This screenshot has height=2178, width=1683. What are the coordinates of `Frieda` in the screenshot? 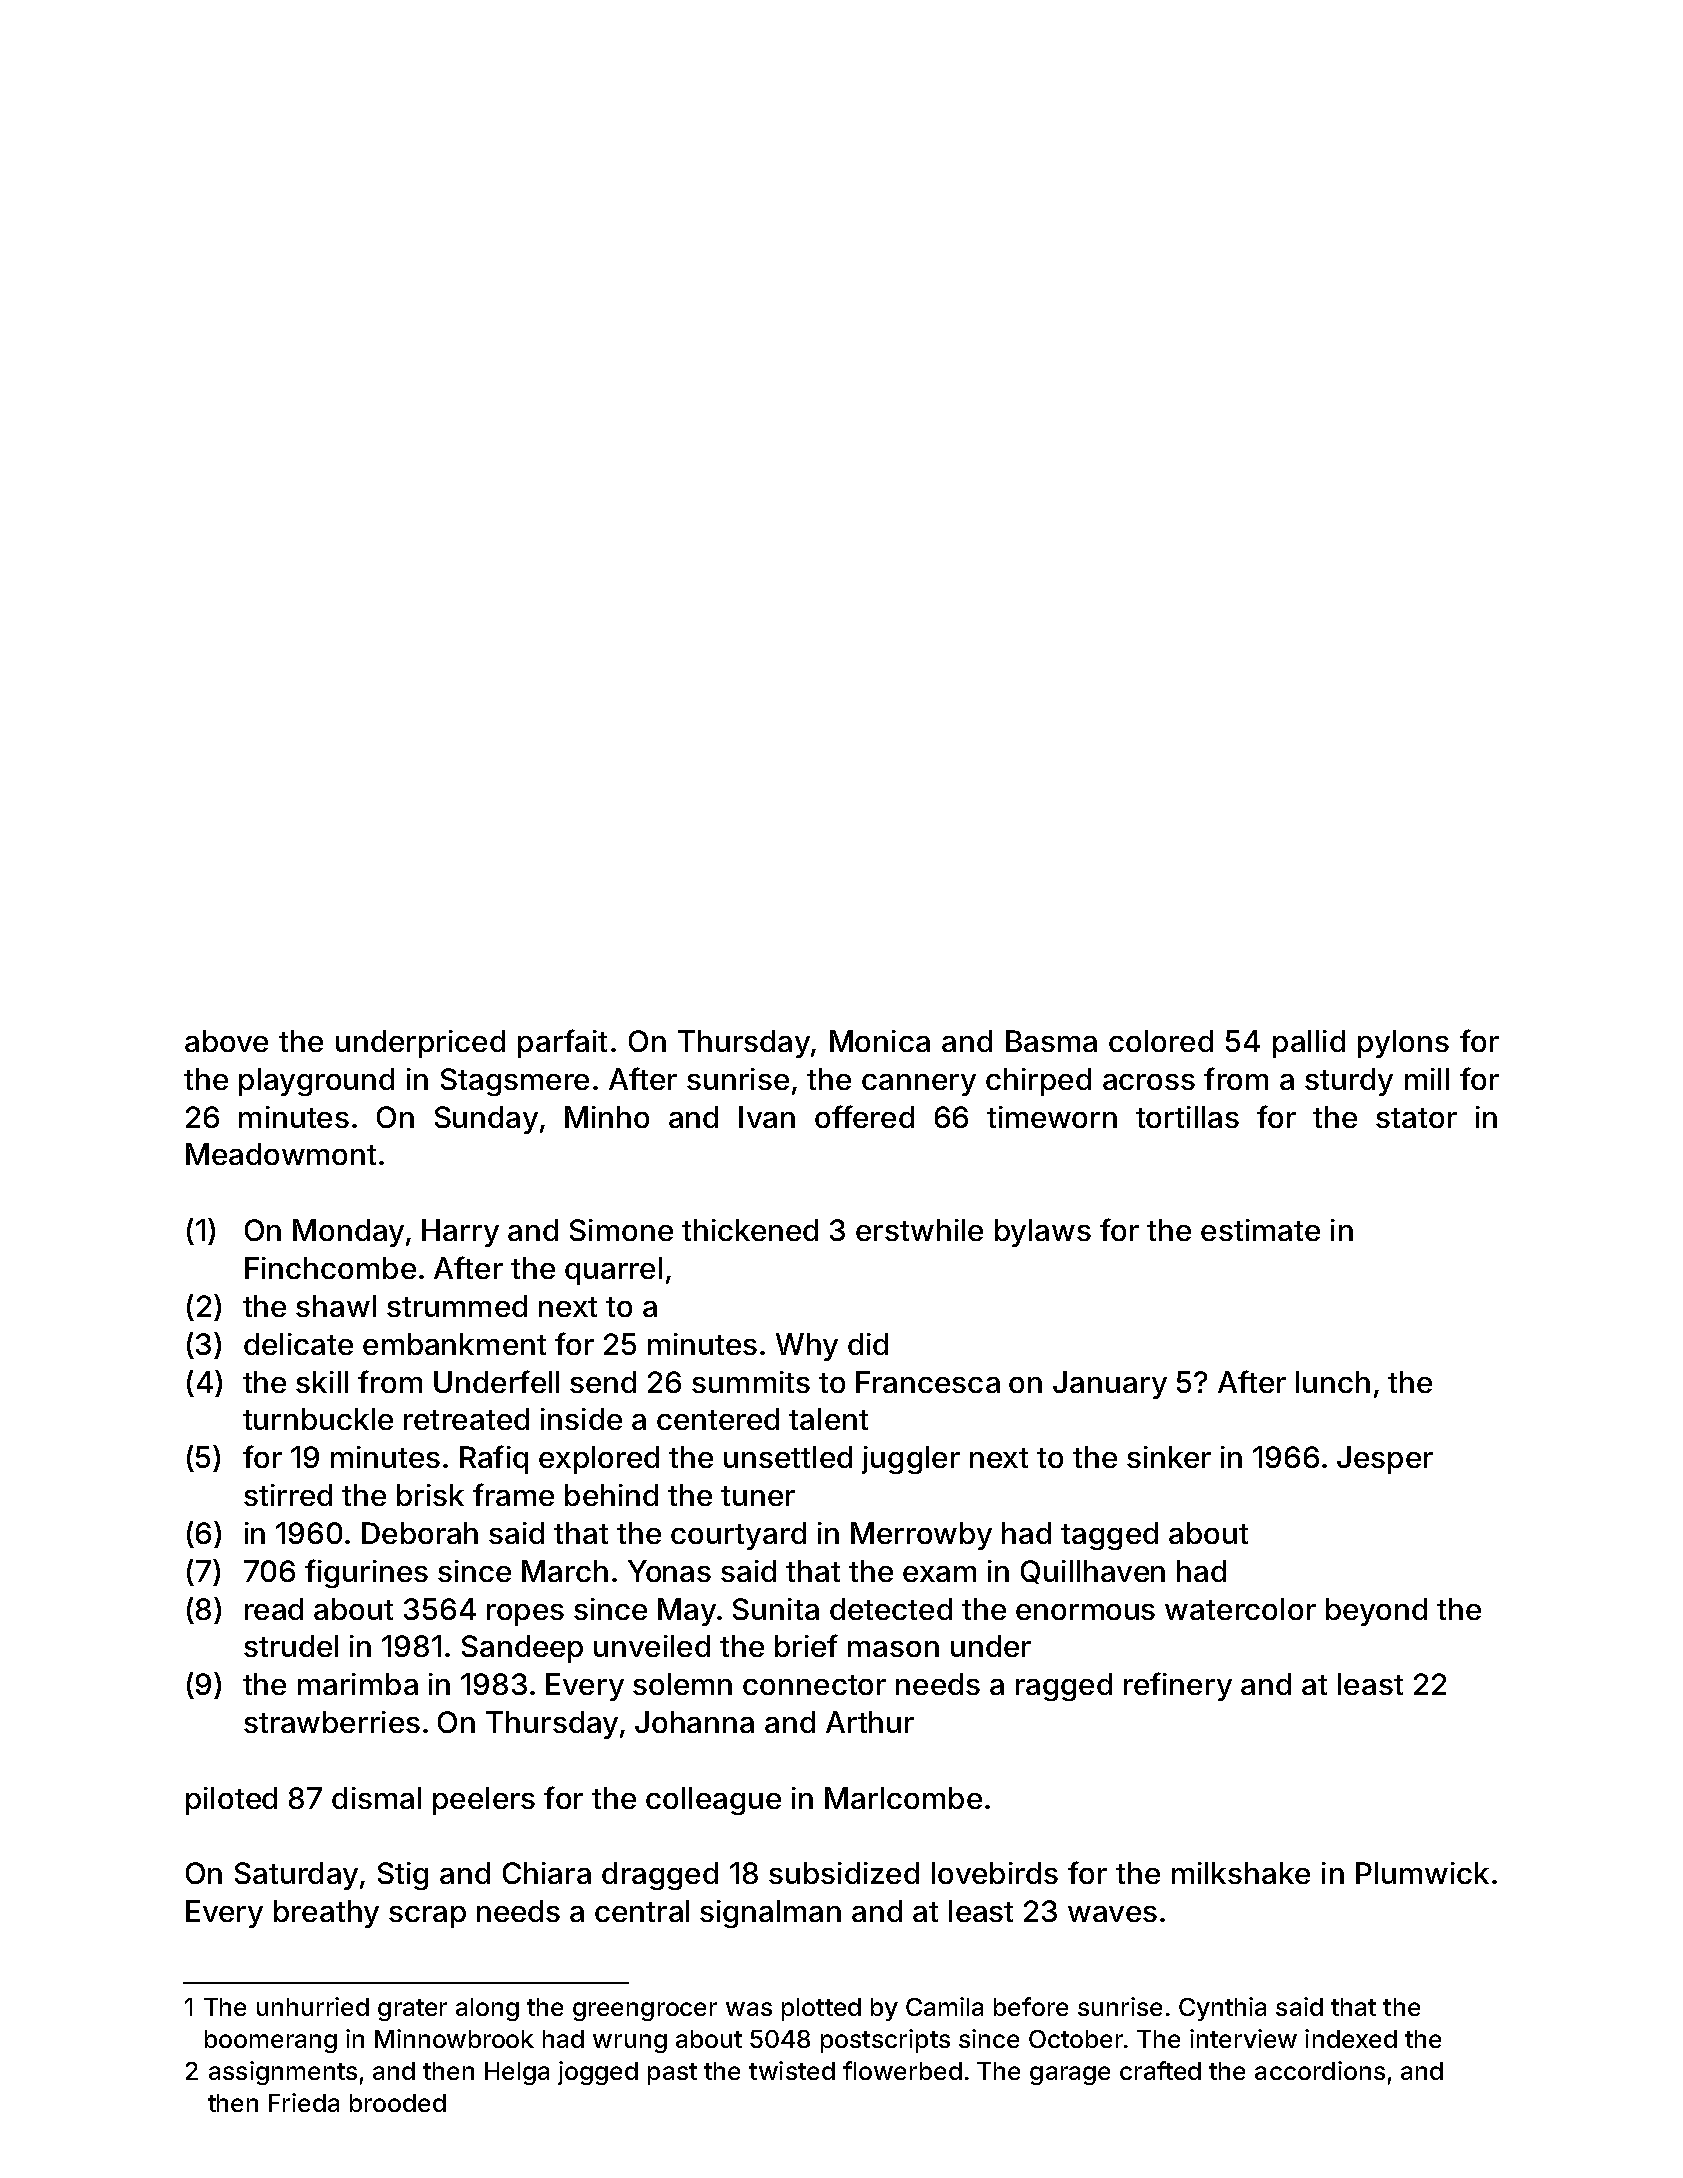 It's located at (304, 2102).
